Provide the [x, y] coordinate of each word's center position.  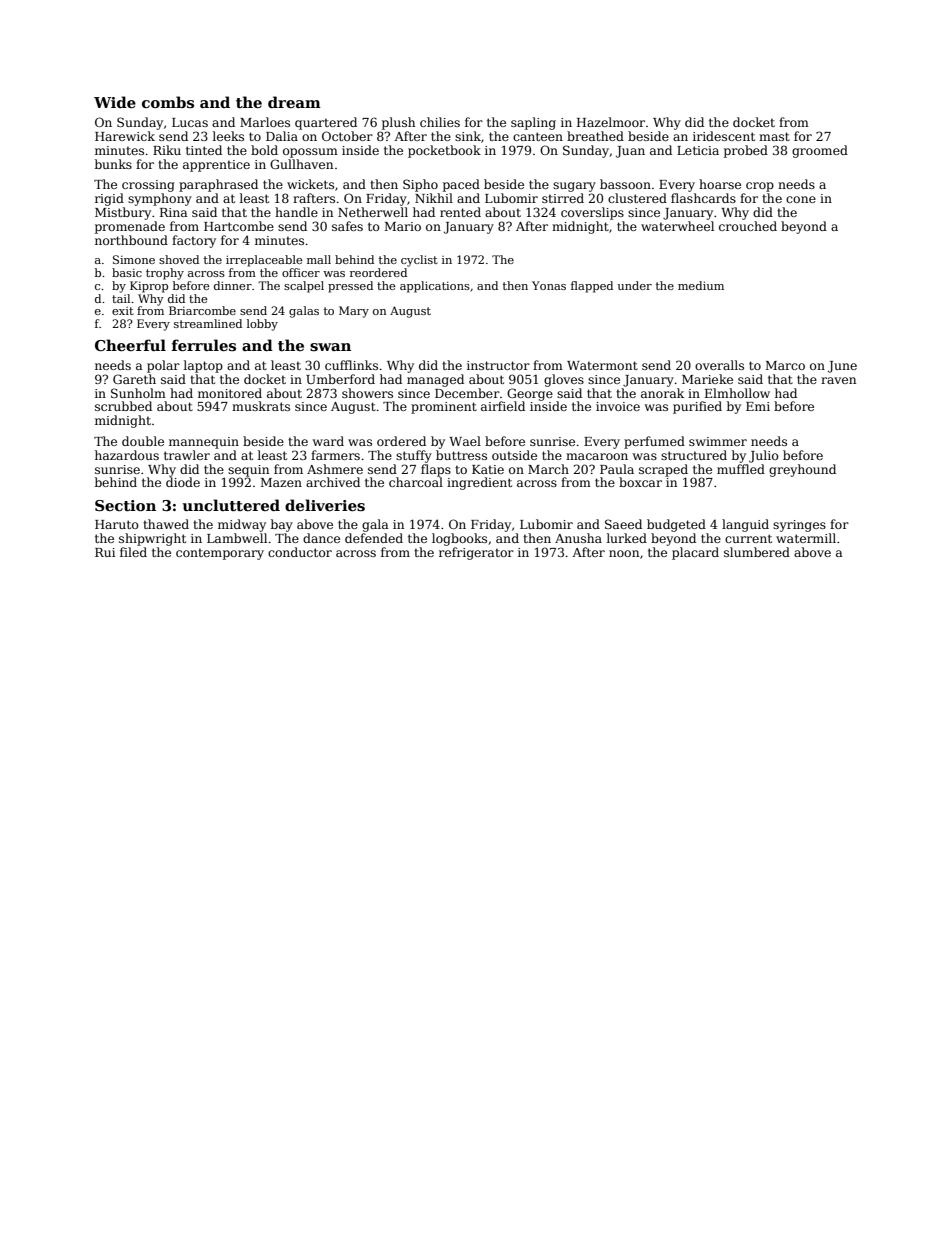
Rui [105, 552]
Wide [115, 102]
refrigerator [476, 553]
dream [294, 102]
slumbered [757, 552]
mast [774, 136]
